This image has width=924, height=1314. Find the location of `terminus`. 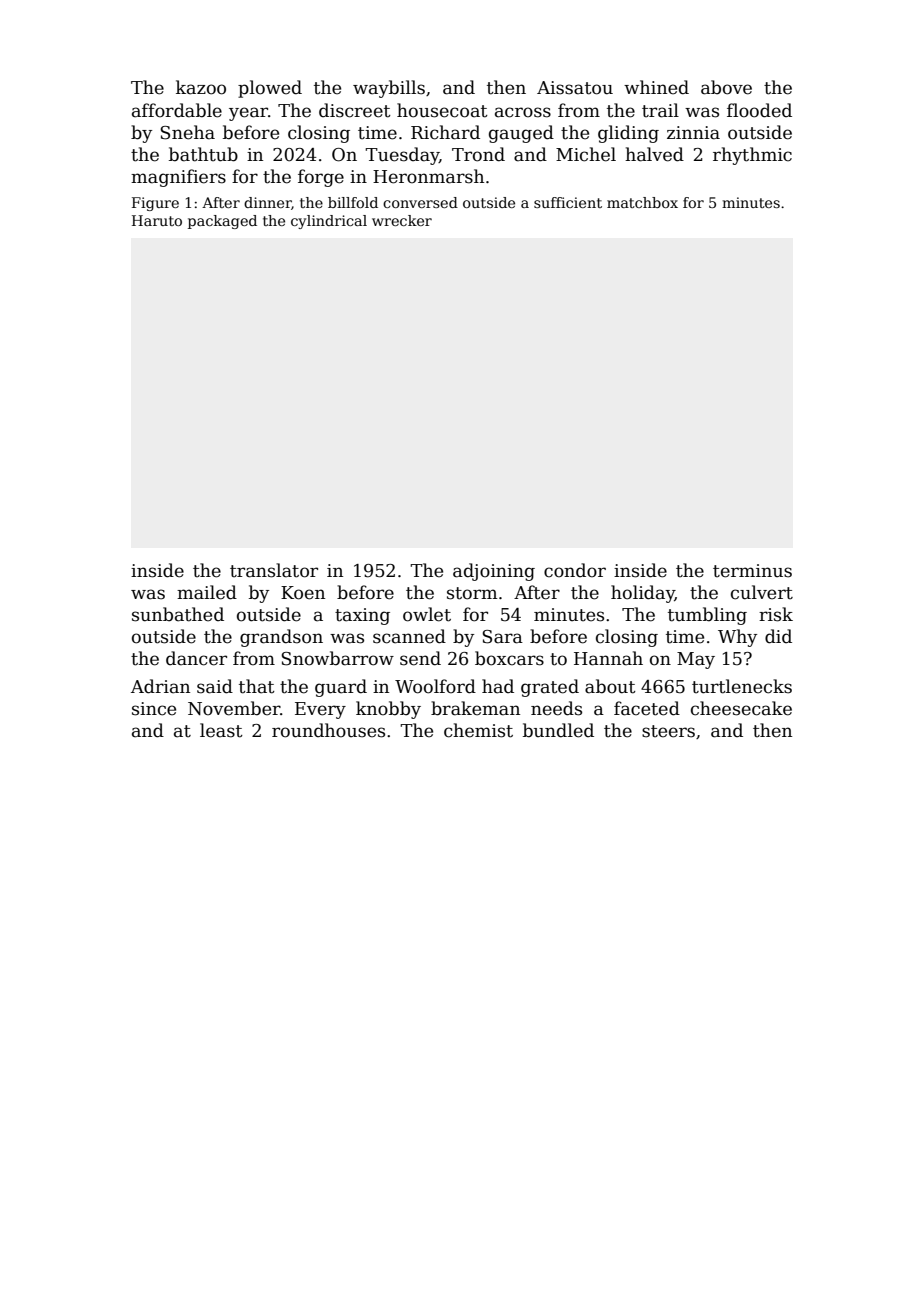

terminus is located at coordinates (752, 571).
